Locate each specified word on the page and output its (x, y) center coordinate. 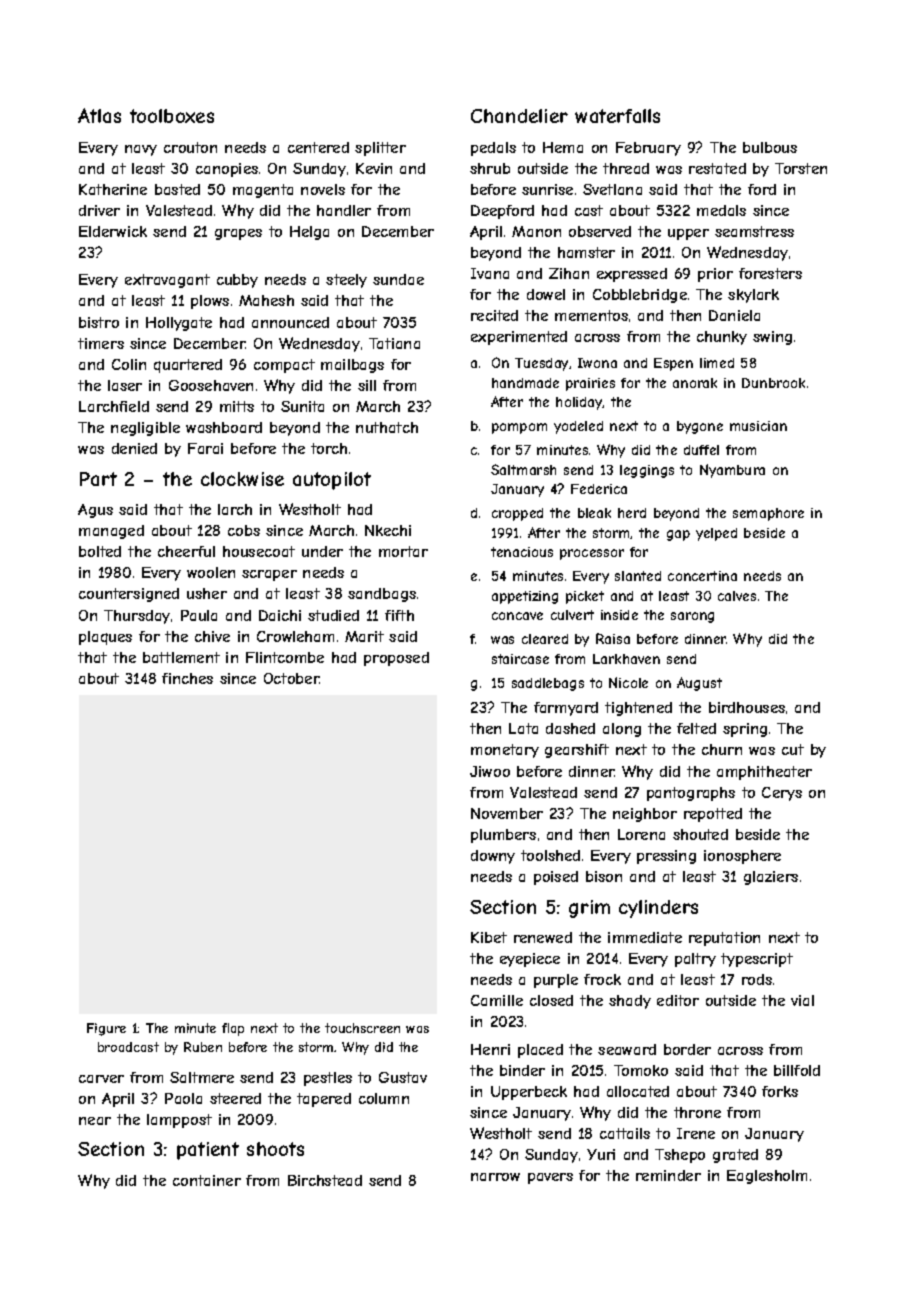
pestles (328, 1079)
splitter (380, 149)
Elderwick (113, 231)
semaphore (768, 514)
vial (802, 1000)
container (207, 1180)
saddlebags (548, 684)
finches (187, 678)
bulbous (770, 147)
